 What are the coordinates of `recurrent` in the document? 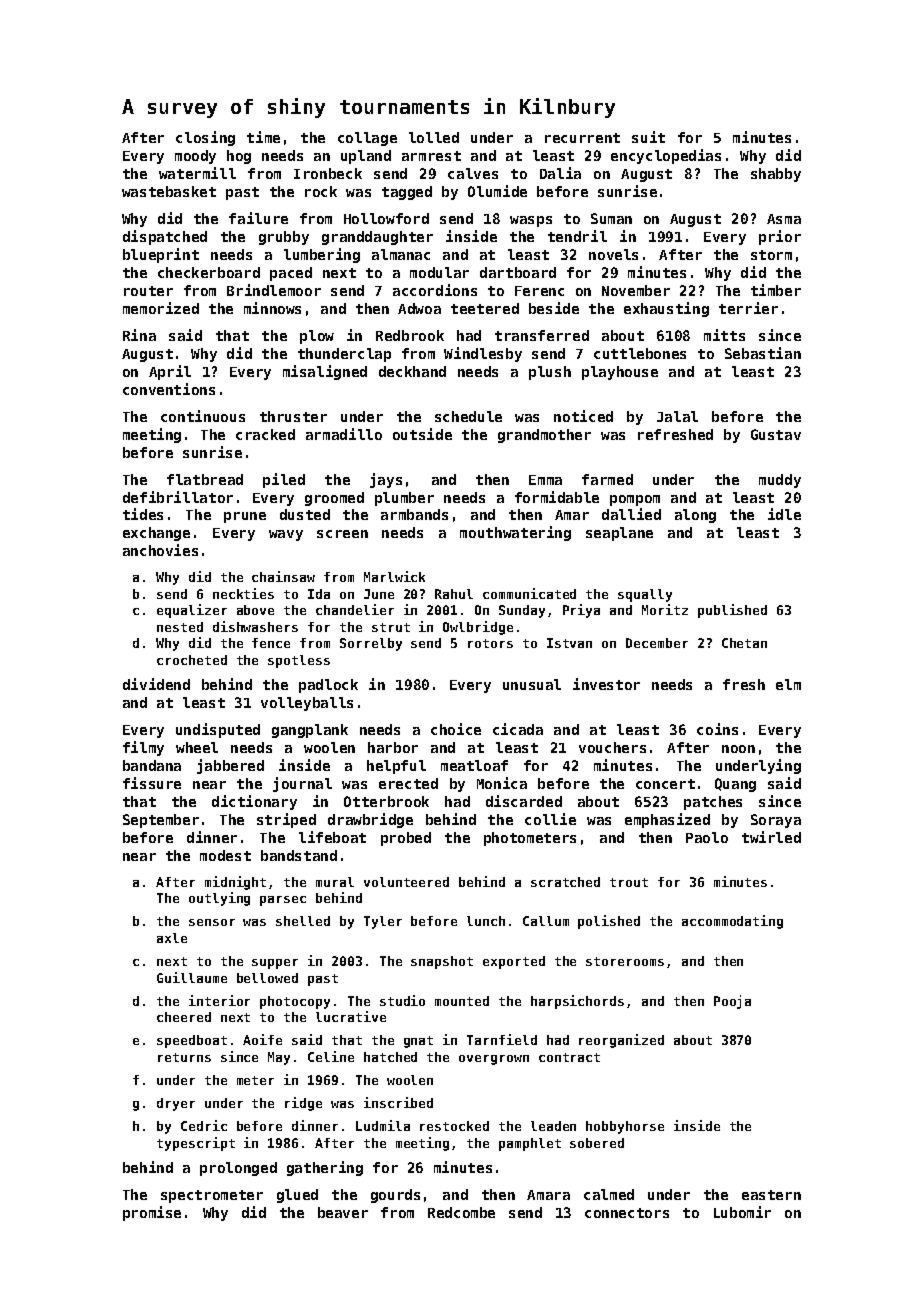 It's located at (582, 138).
